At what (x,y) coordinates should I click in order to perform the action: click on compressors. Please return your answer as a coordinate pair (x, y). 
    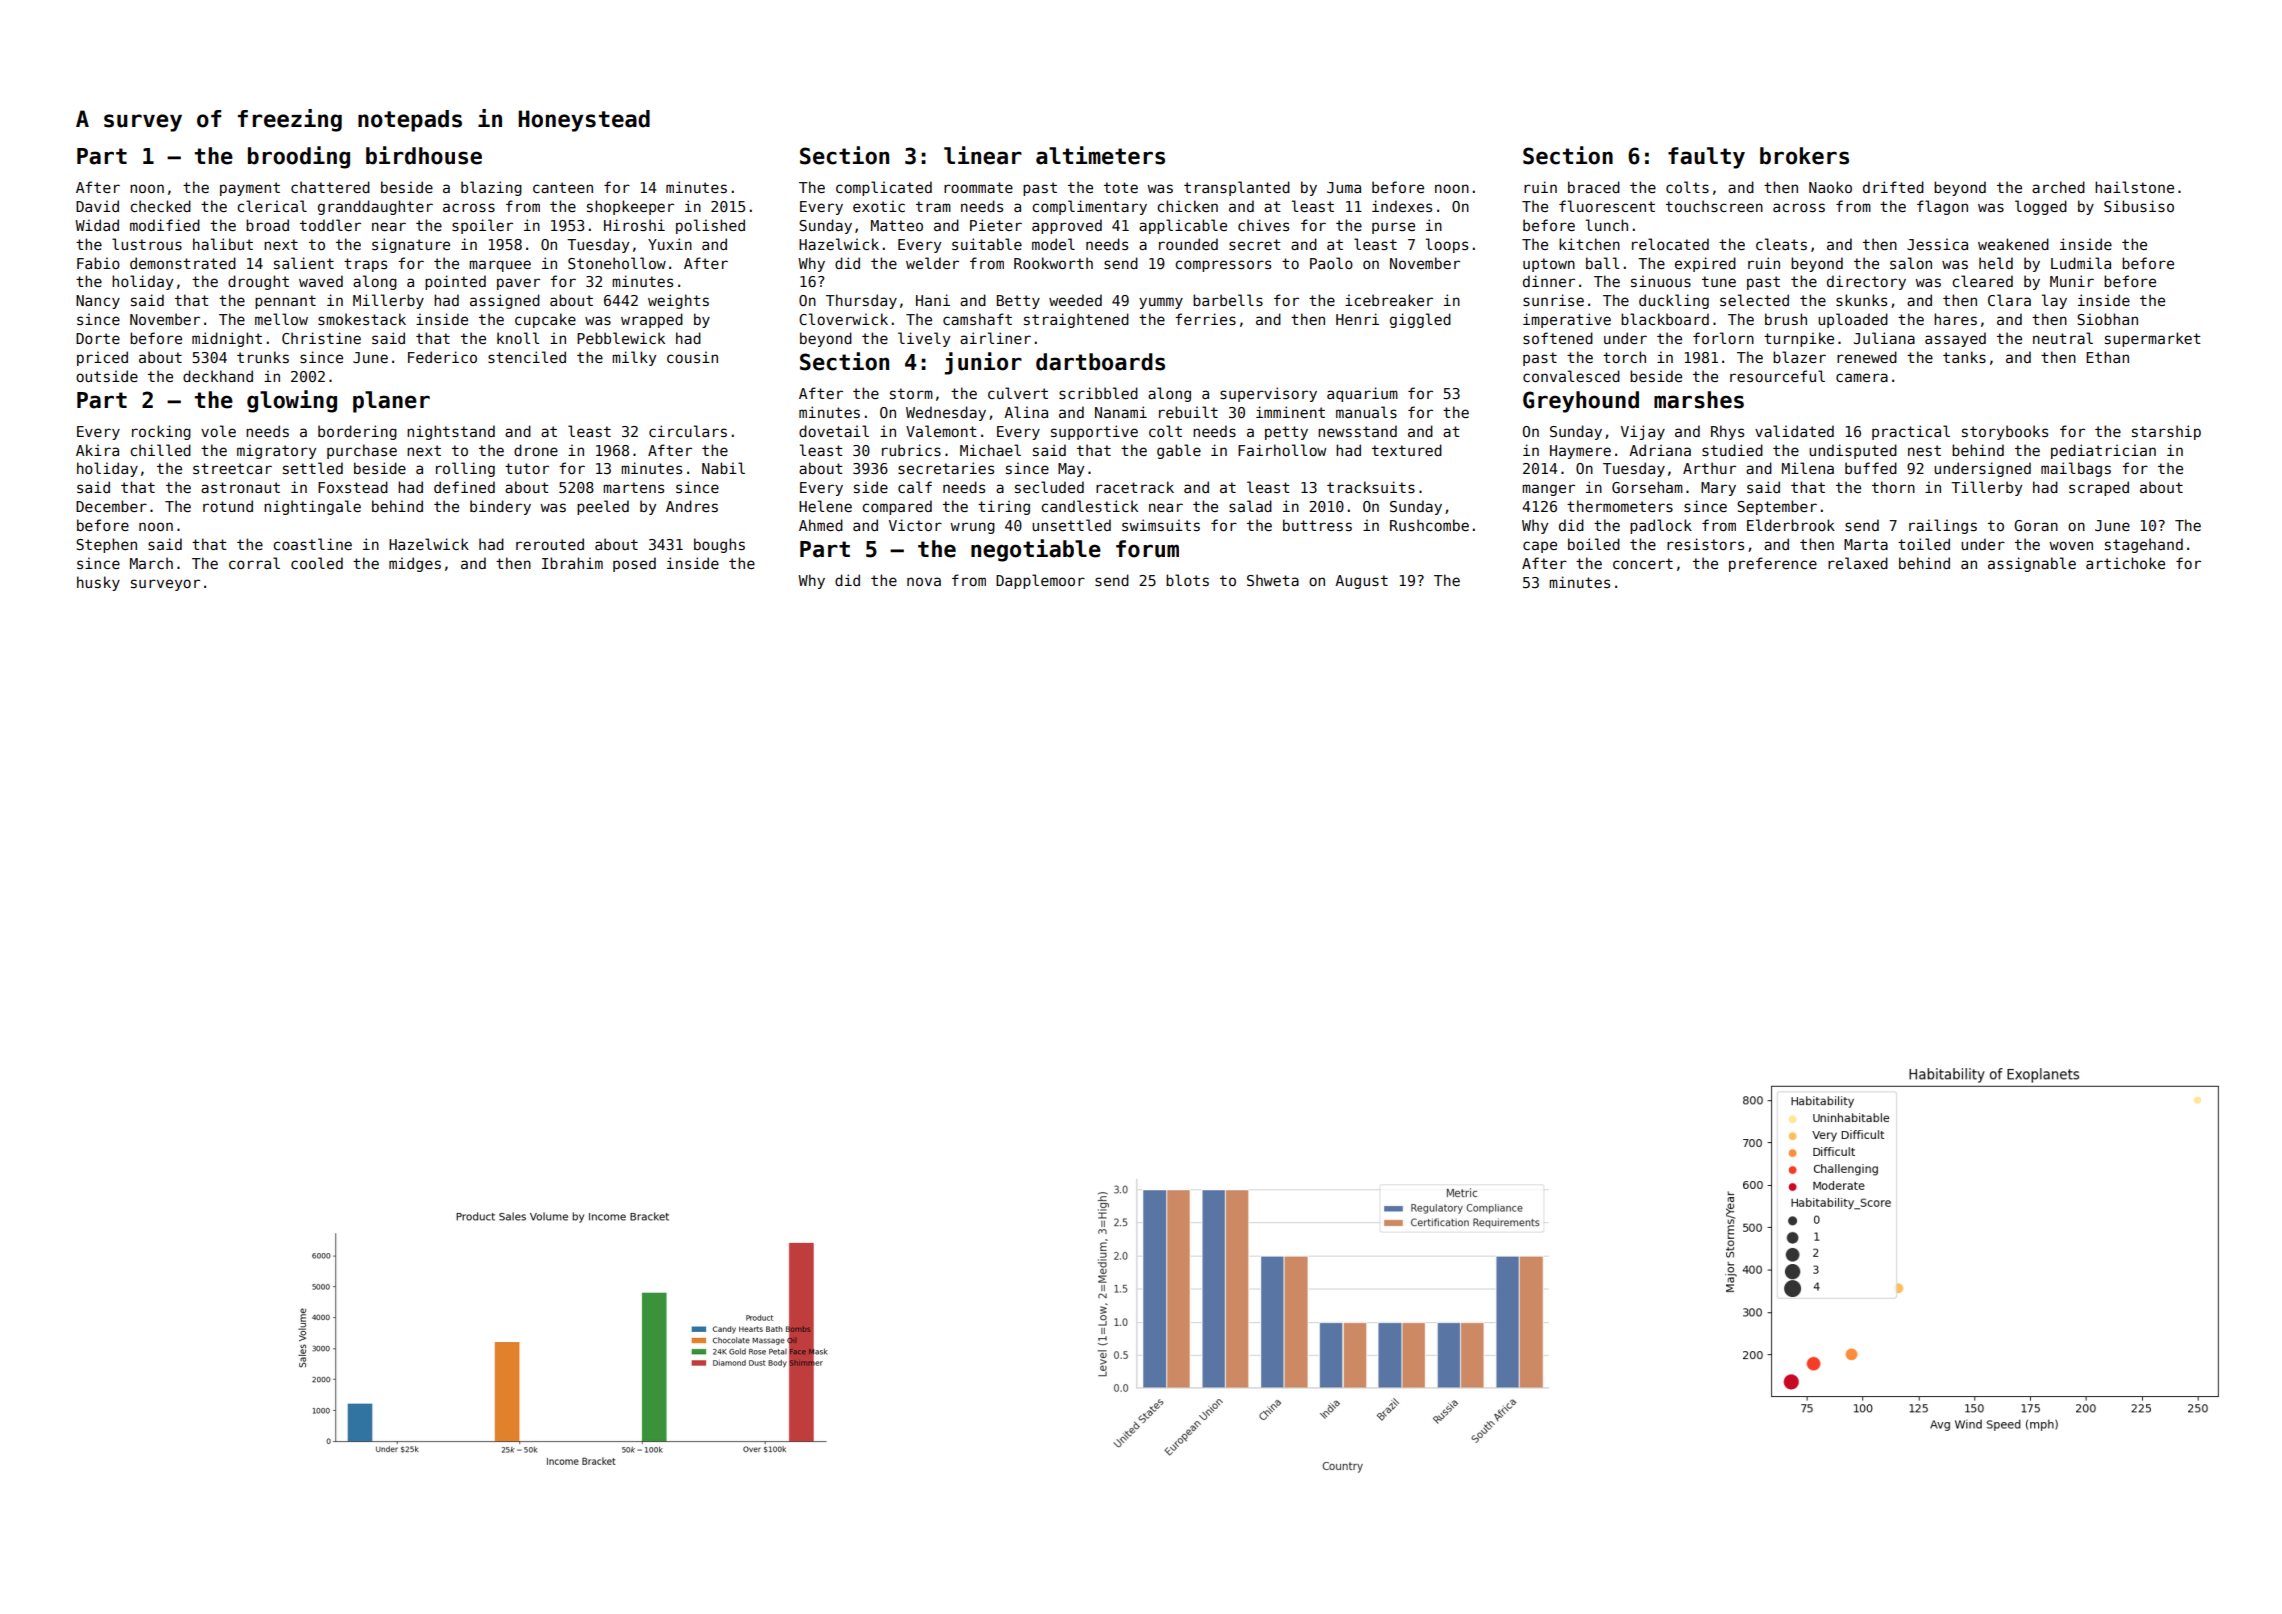
    Looking at the image, I should click on (1223, 266).
